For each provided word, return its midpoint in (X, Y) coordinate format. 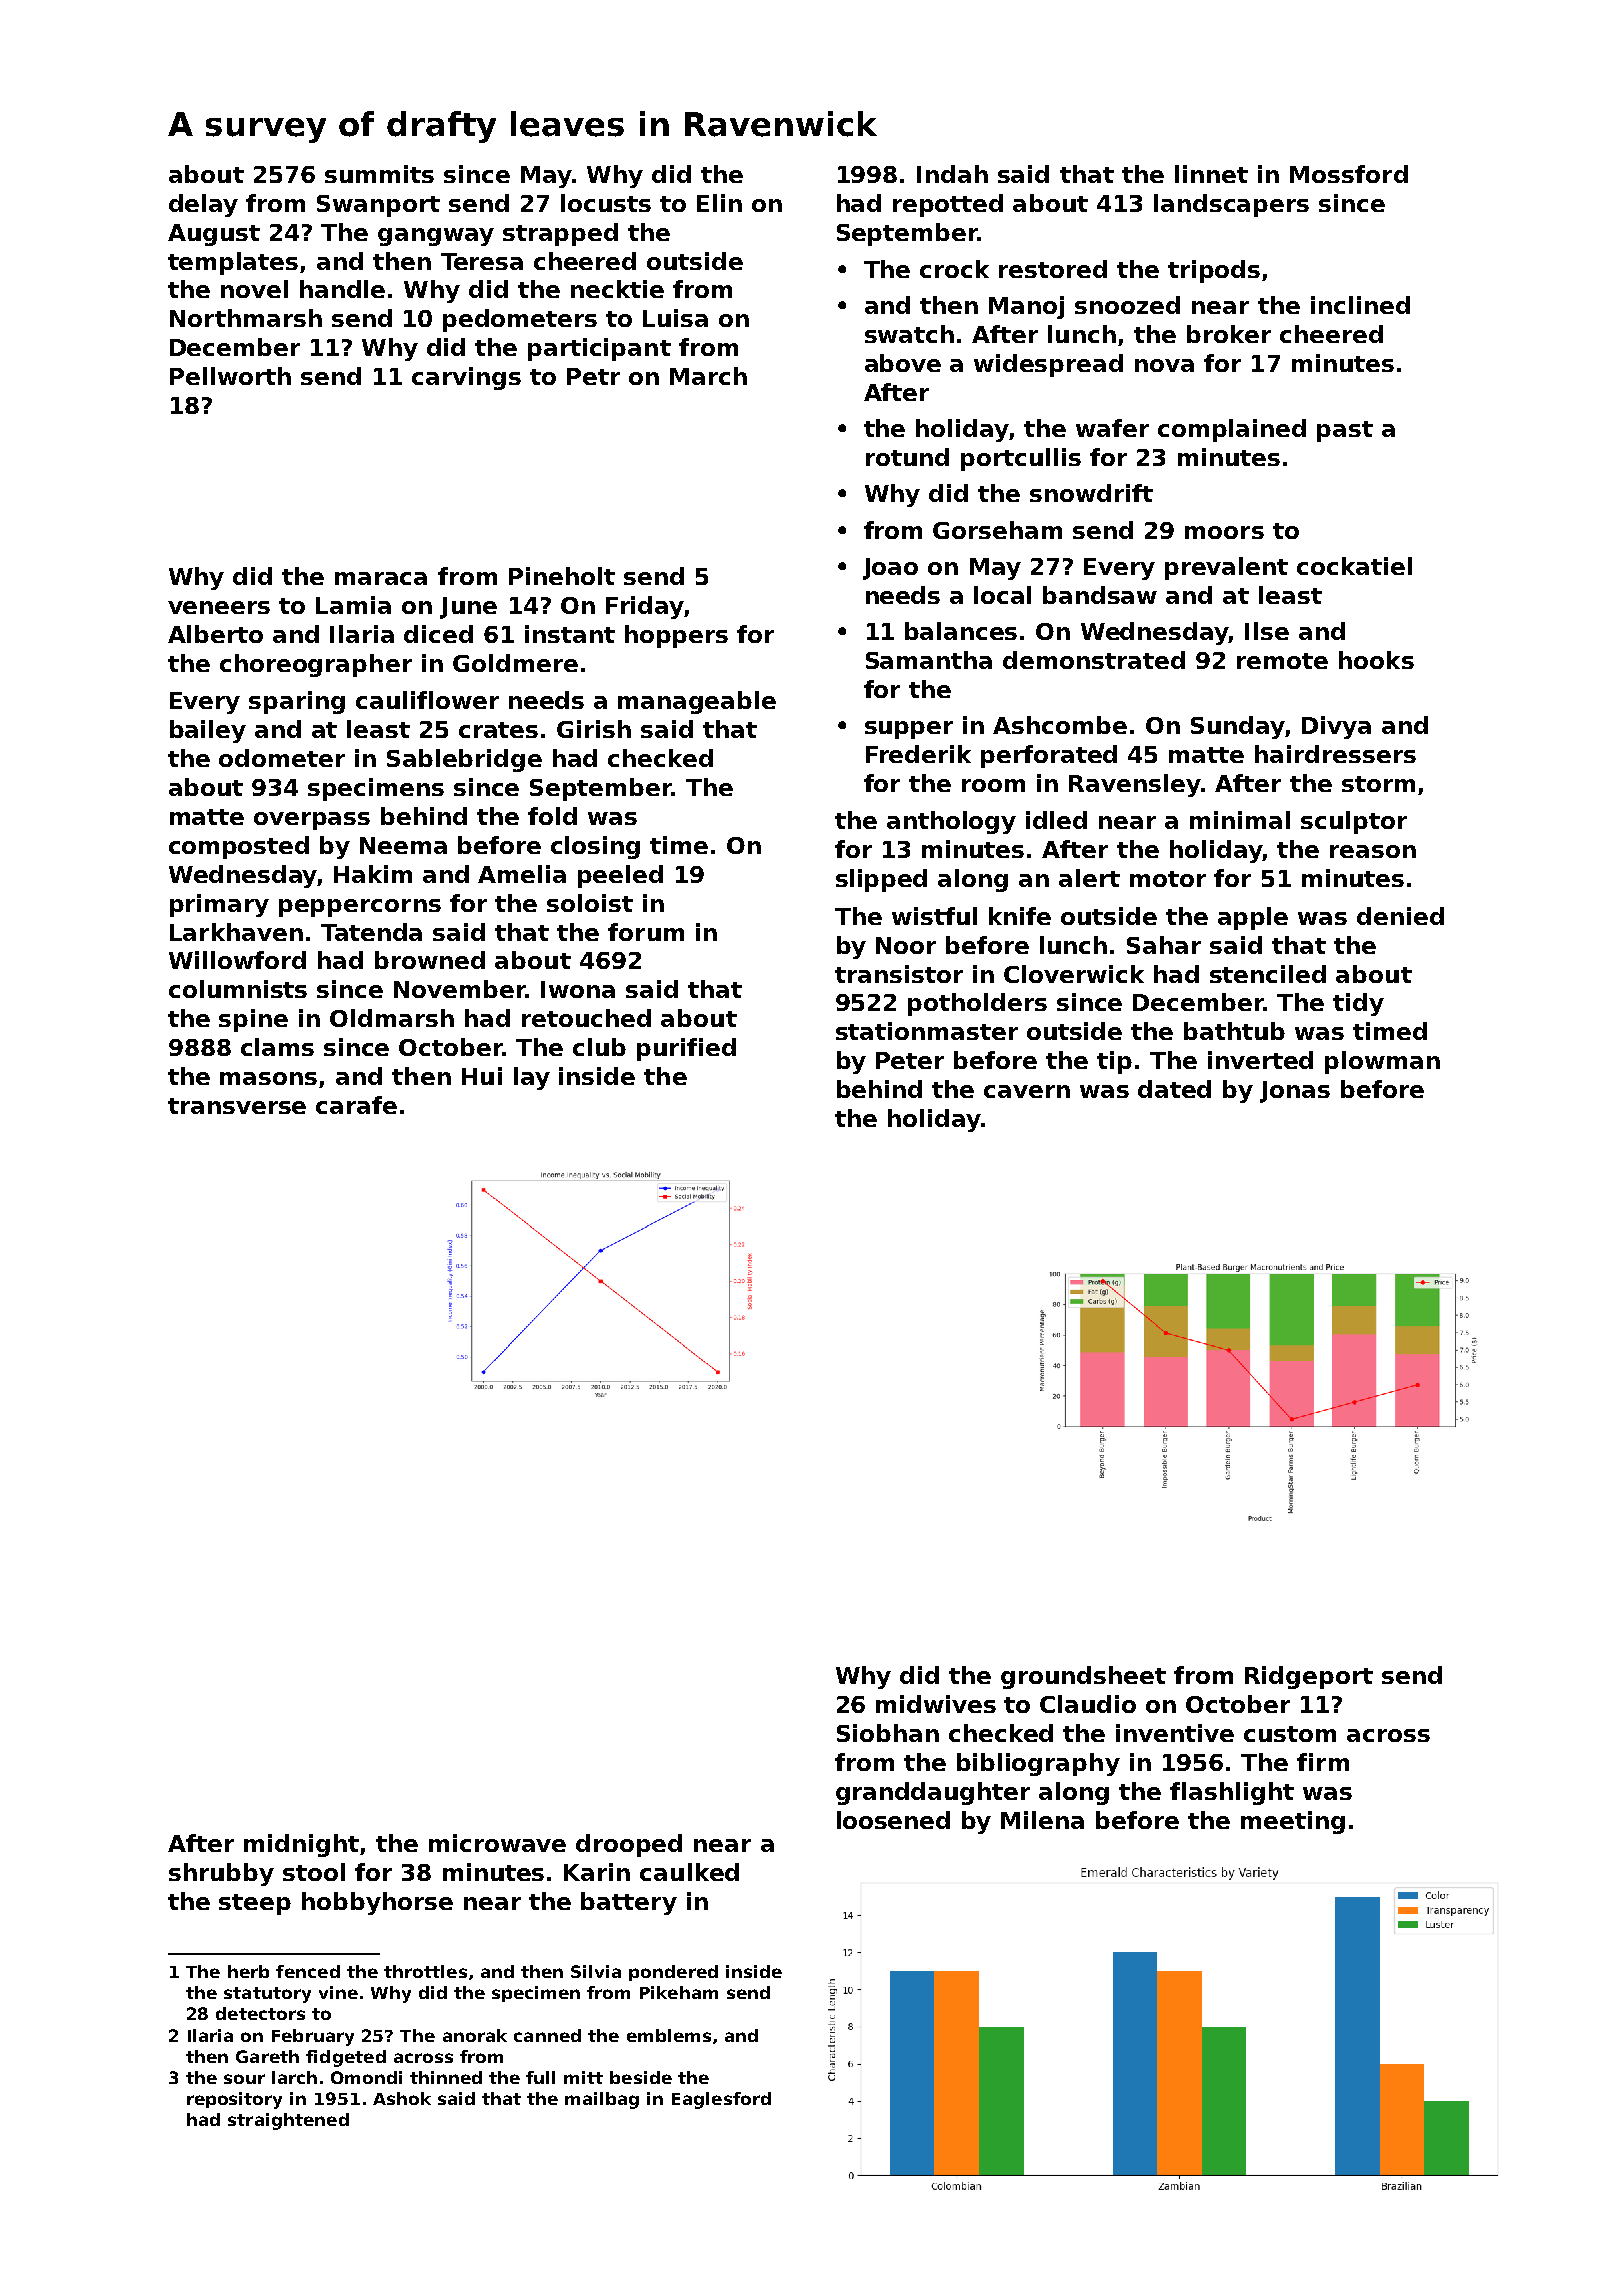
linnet (1211, 174)
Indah (952, 174)
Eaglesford (721, 2100)
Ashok (402, 2098)
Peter (910, 1060)
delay (203, 205)
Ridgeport (1309, 1677)
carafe (356, 1105)
